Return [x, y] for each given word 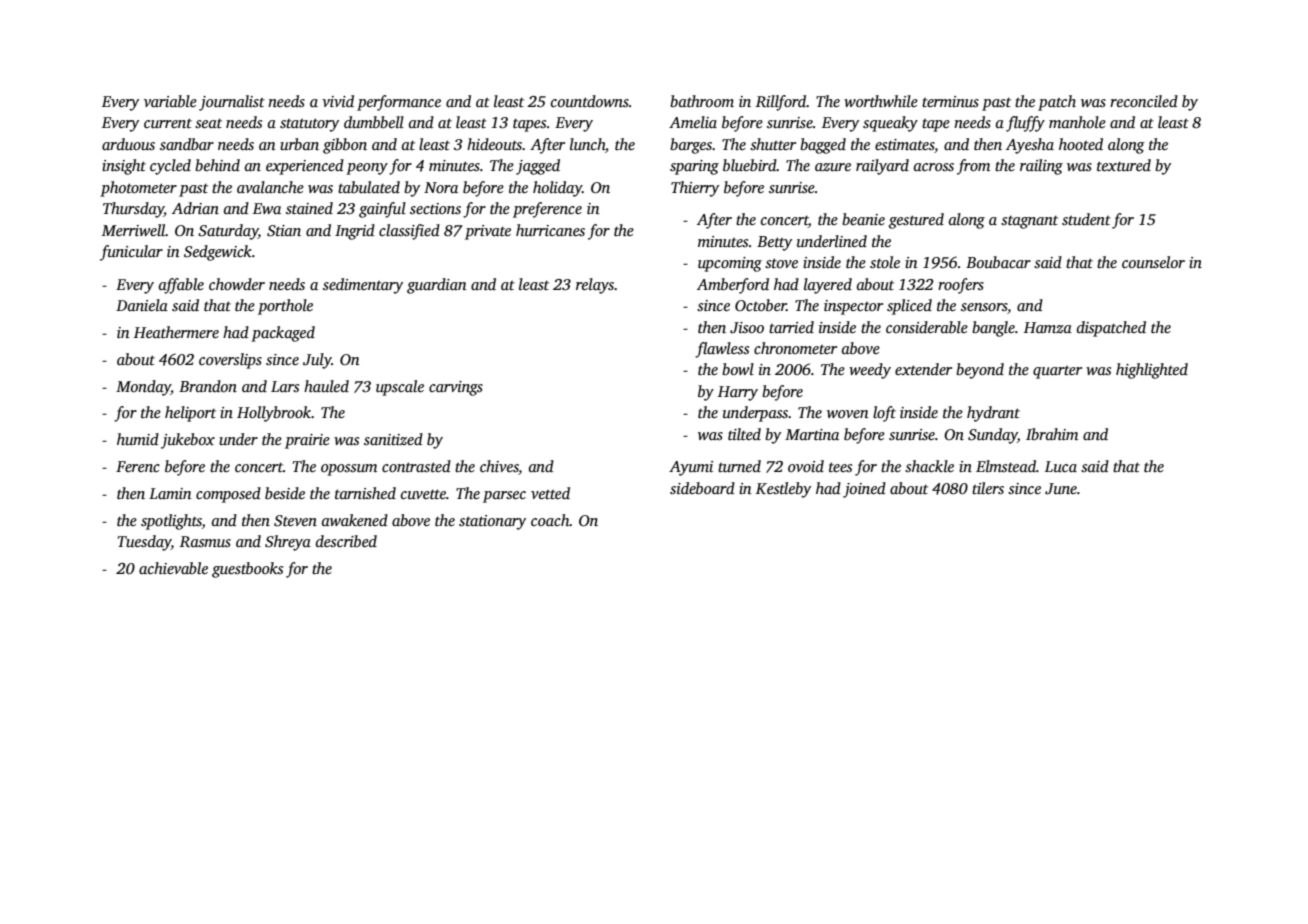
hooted [1081, 144]
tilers [988, 488]
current [168, 123]
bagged [823, 146]
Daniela [142, 305]
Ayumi [691, 468]
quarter [1057, 372]
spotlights [171, 522]
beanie [863, 219]
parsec [504, 497]
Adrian [195, 208]
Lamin [170, 493]
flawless [722, 350]
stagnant [1029, 222]
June [1061, 489]
